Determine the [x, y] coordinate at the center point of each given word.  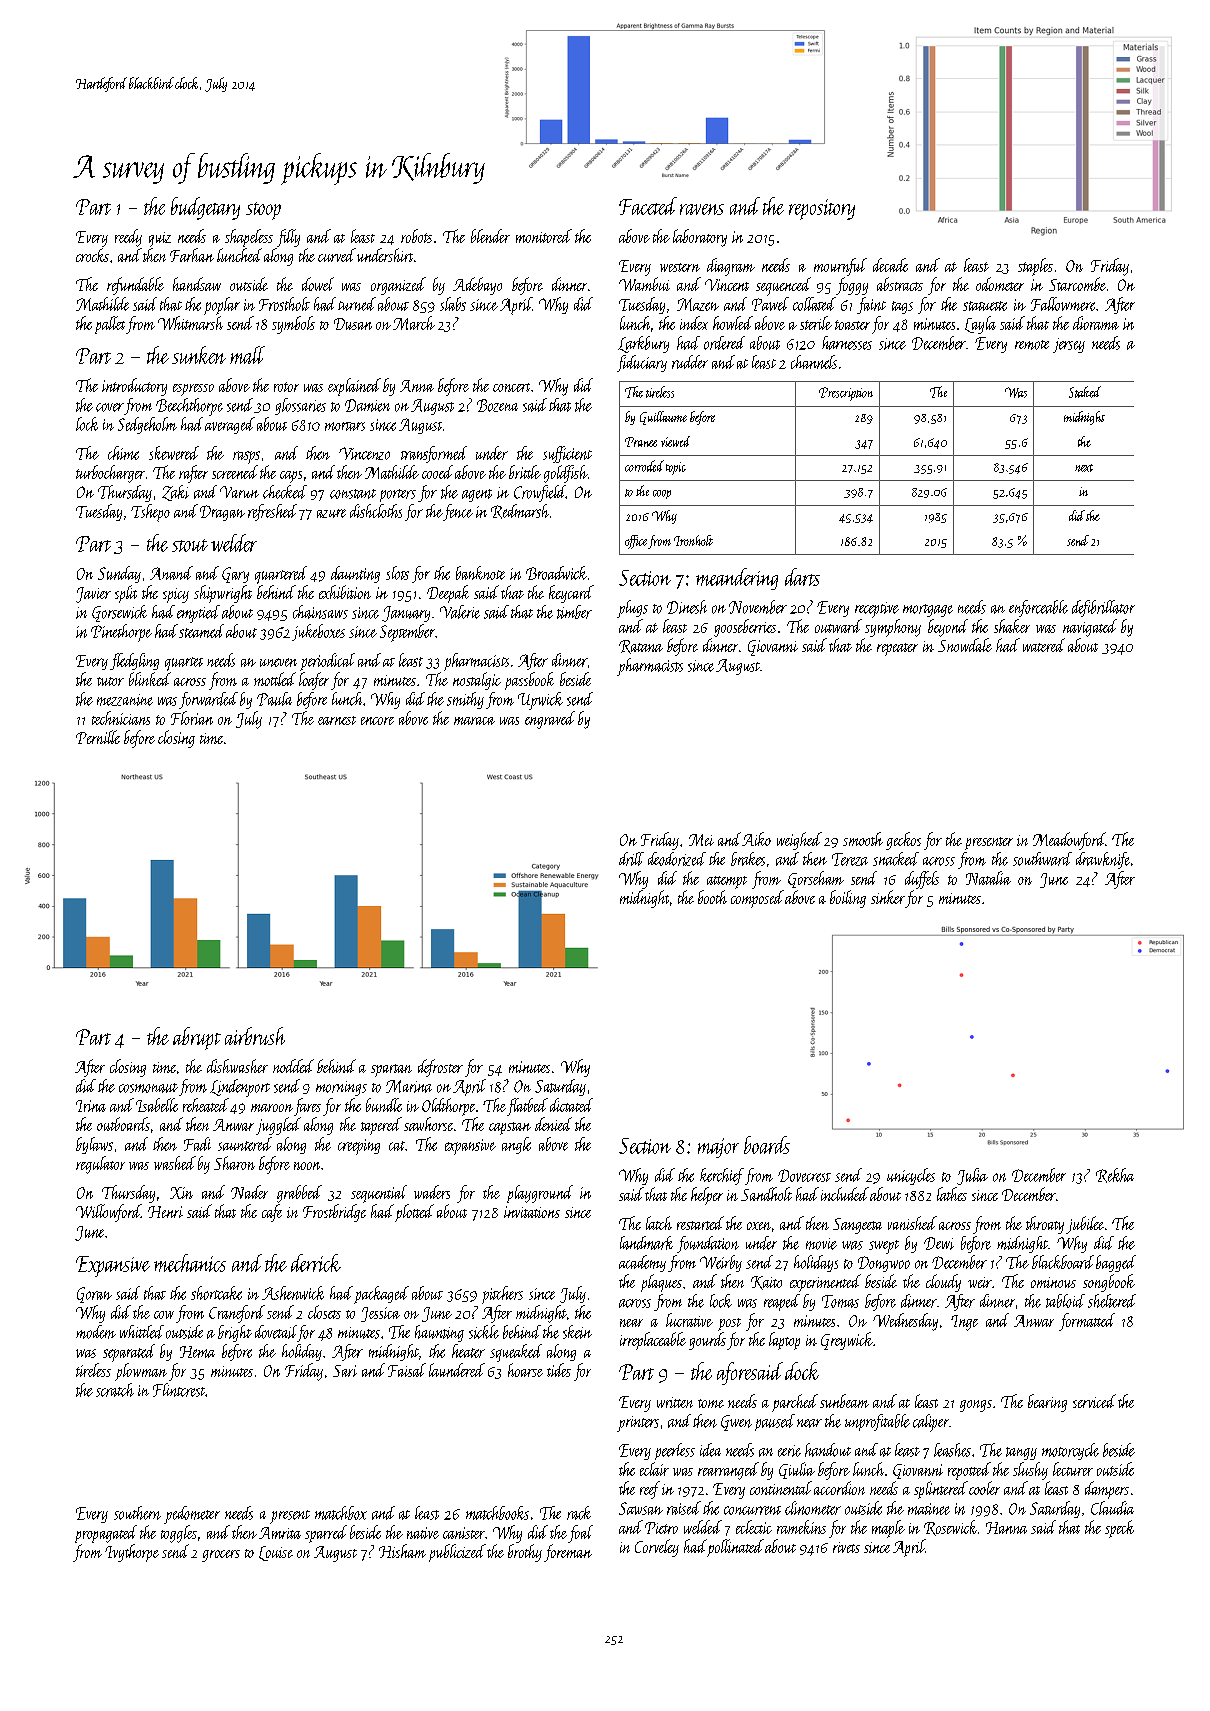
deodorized [677, 859]
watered [1044, 645]
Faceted [648, 206]
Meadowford [1069, 841]
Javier [93, 595]
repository [822, 209]
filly [288, 238]
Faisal [407, 1370]
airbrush [255, 1036]
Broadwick [556, 573]
